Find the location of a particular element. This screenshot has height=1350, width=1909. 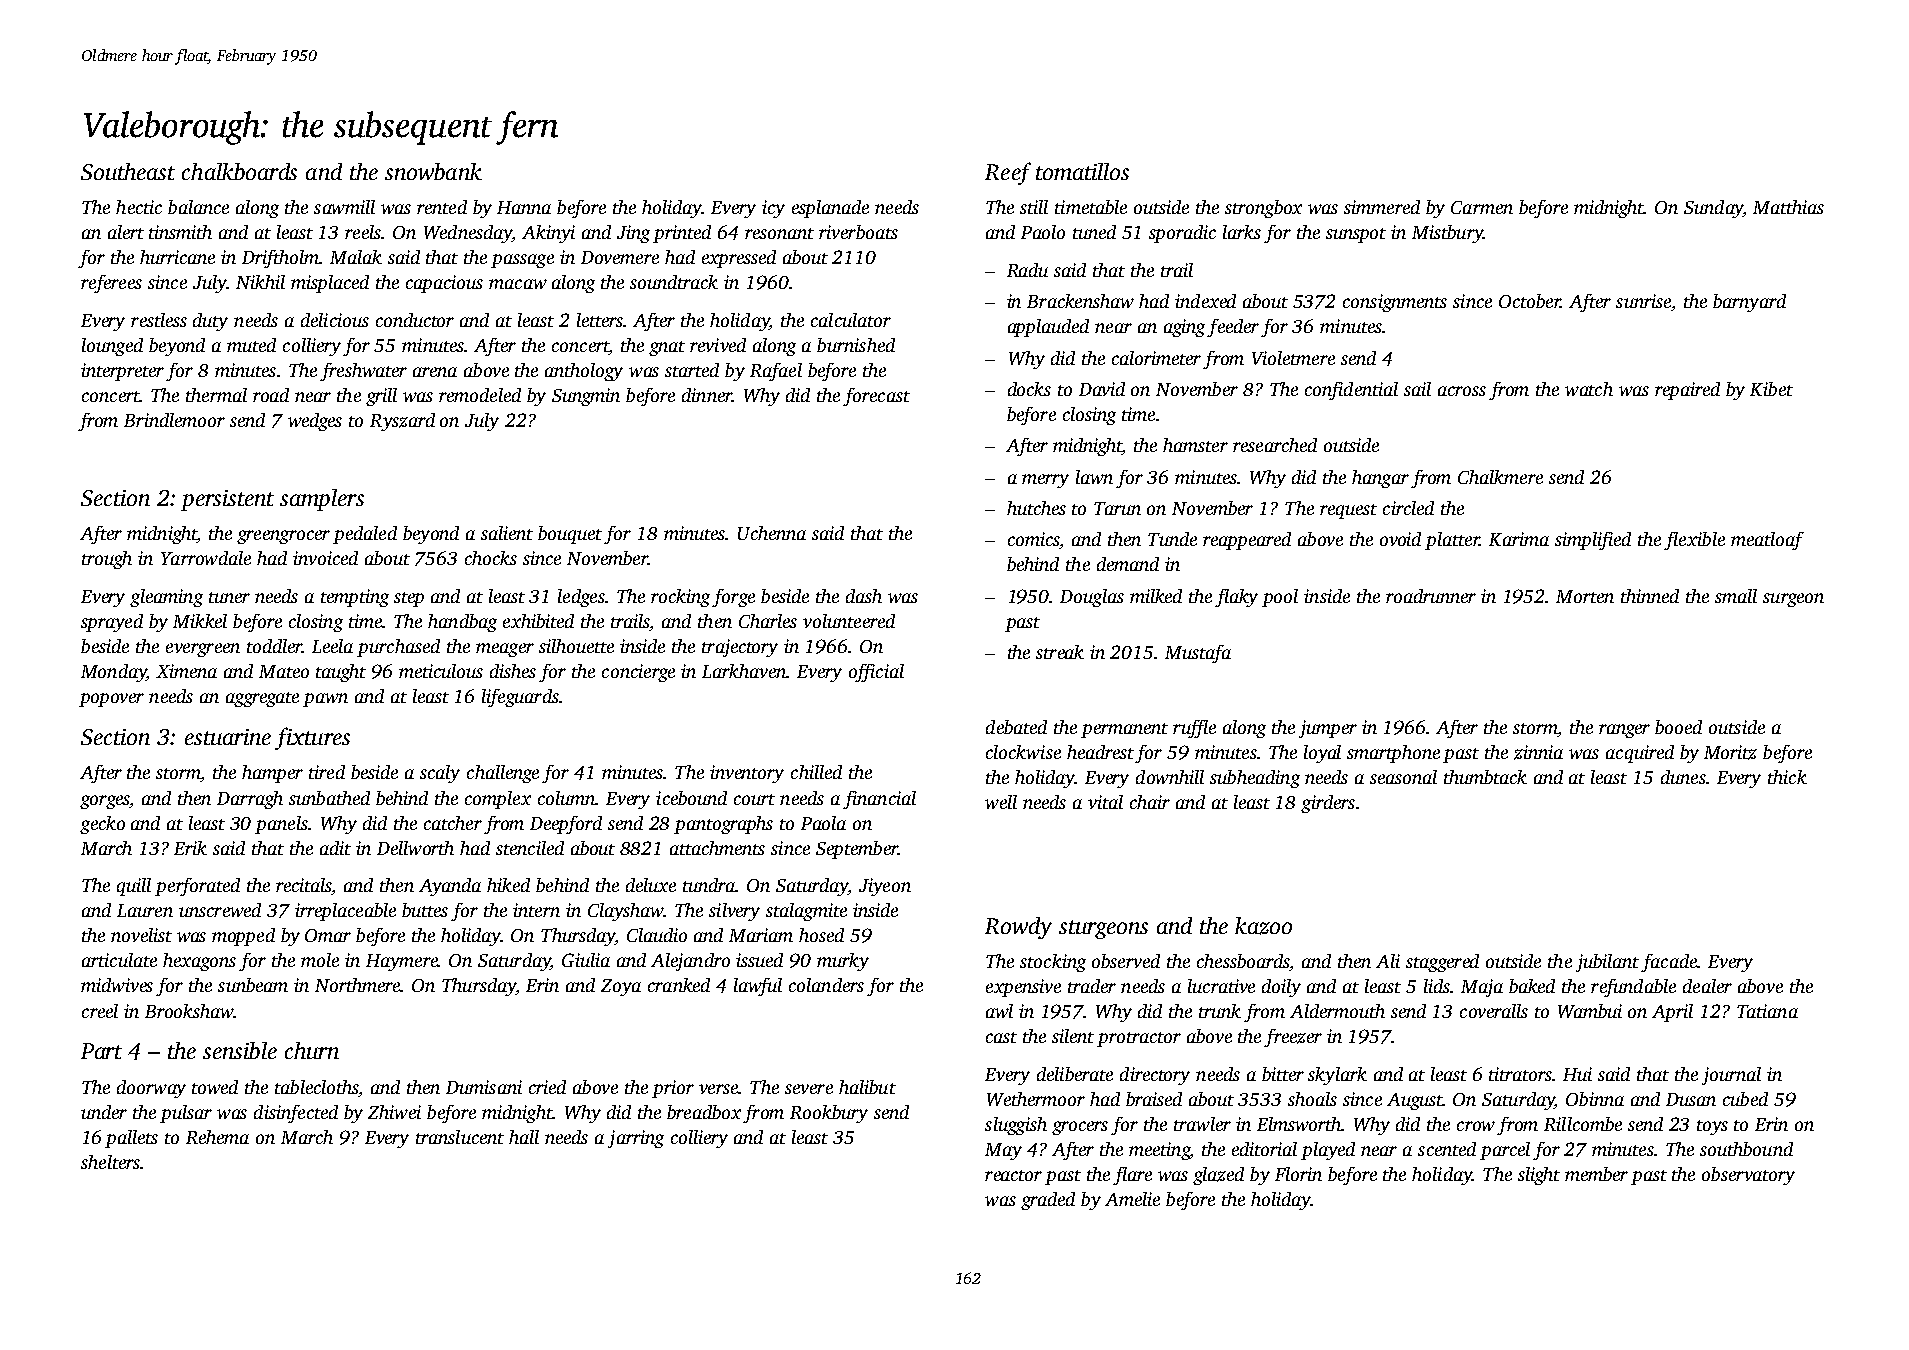

Chalkmere is located at coordinates (1500, 477).
